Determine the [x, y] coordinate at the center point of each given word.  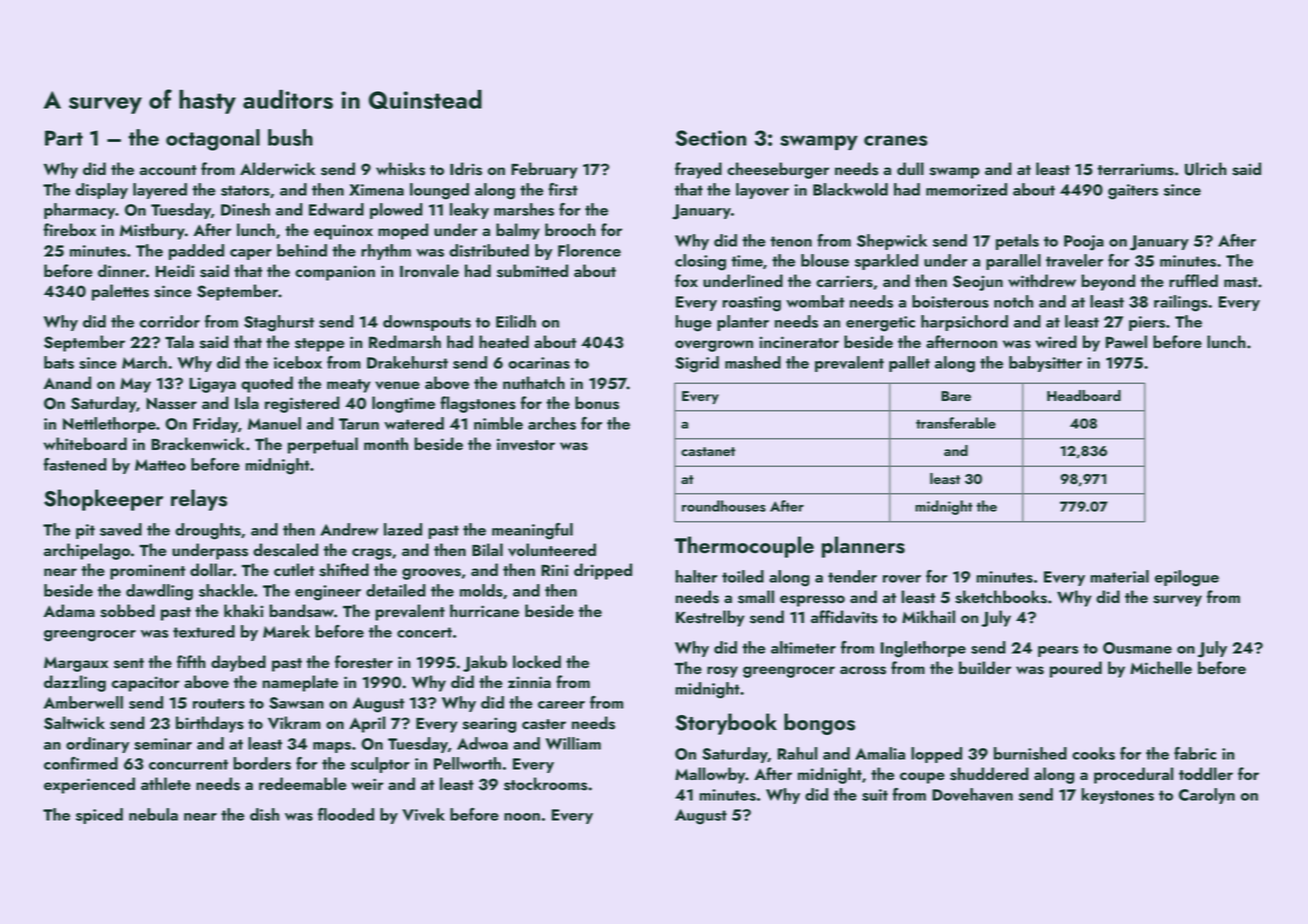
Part [64, 138]
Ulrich [1206, 169]
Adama [69, 610]
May [135, 385]
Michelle [1161, 667]
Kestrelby [710, 618]
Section [710, 138]
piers [1147, 323]
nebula [153, 814]
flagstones [478, 404]
